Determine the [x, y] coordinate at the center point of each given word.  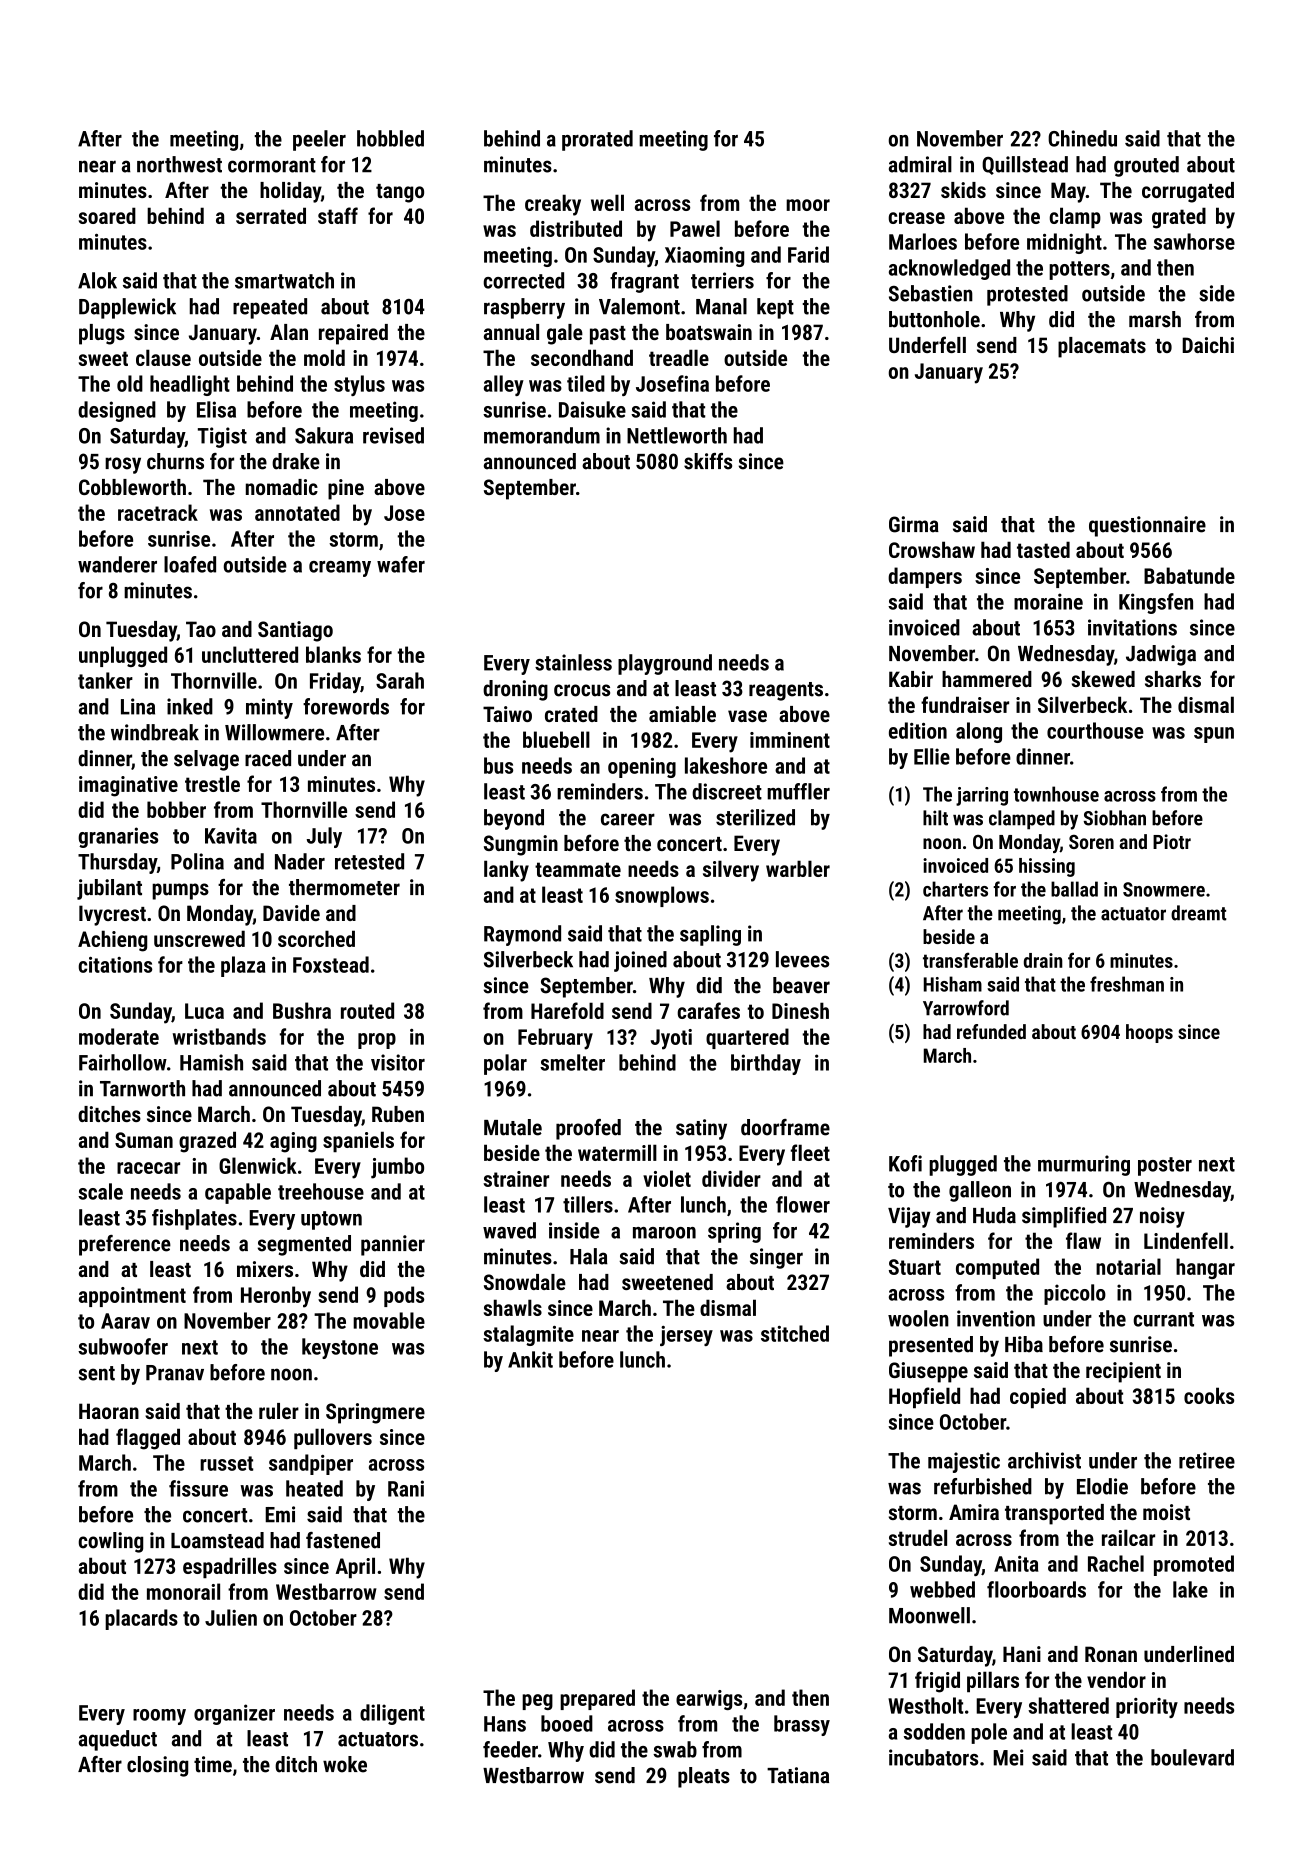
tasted [1043, 549]
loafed [190, 564]
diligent [392, 1714]
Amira [974, 1512]
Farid [808, 254]
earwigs [709, 1700]
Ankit [530, 1359]
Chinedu [1082, 138]
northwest [179, 164]
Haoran [109, 1411]
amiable [682, 714]
